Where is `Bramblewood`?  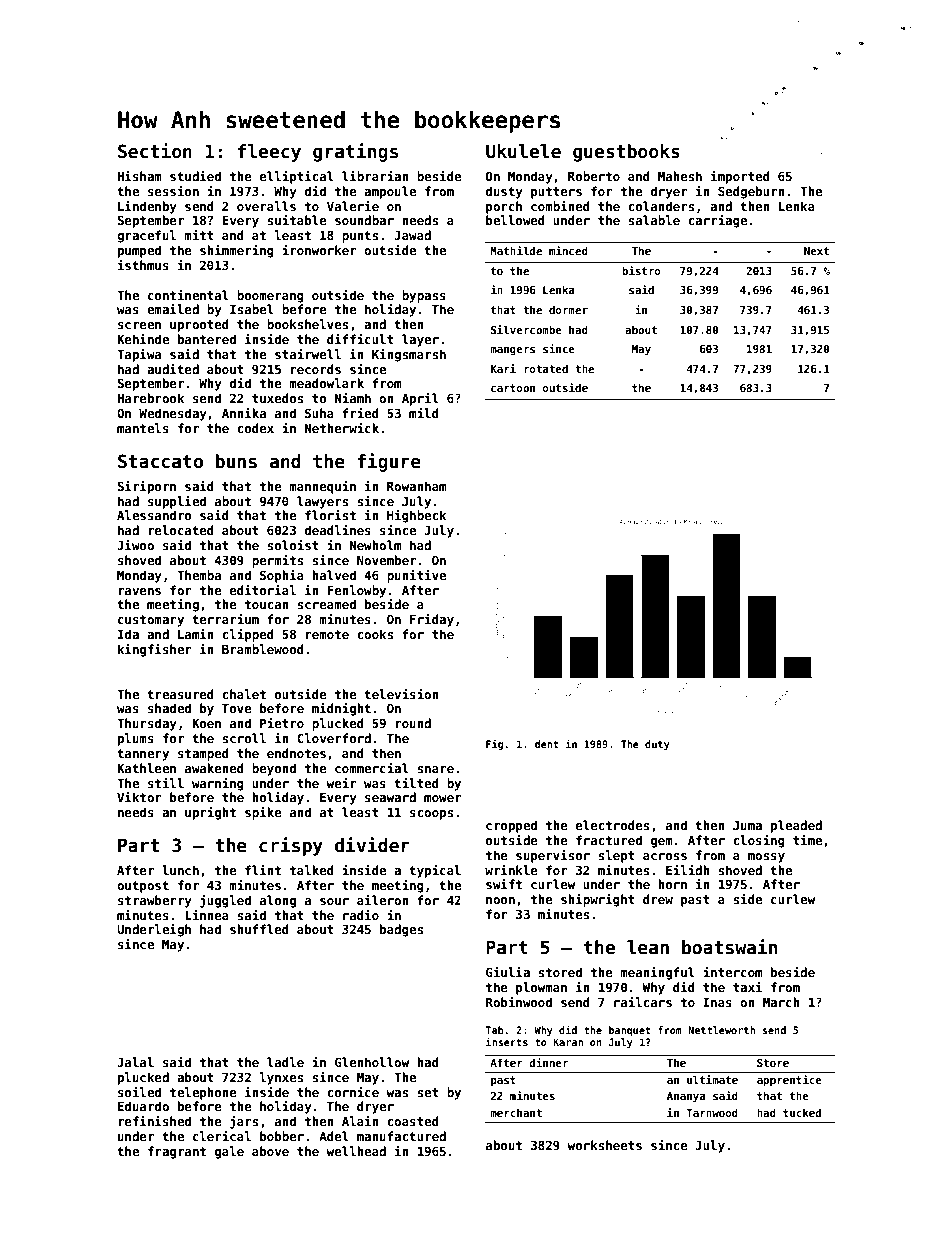 Bramblewood is located at coordinates (263, 649).
